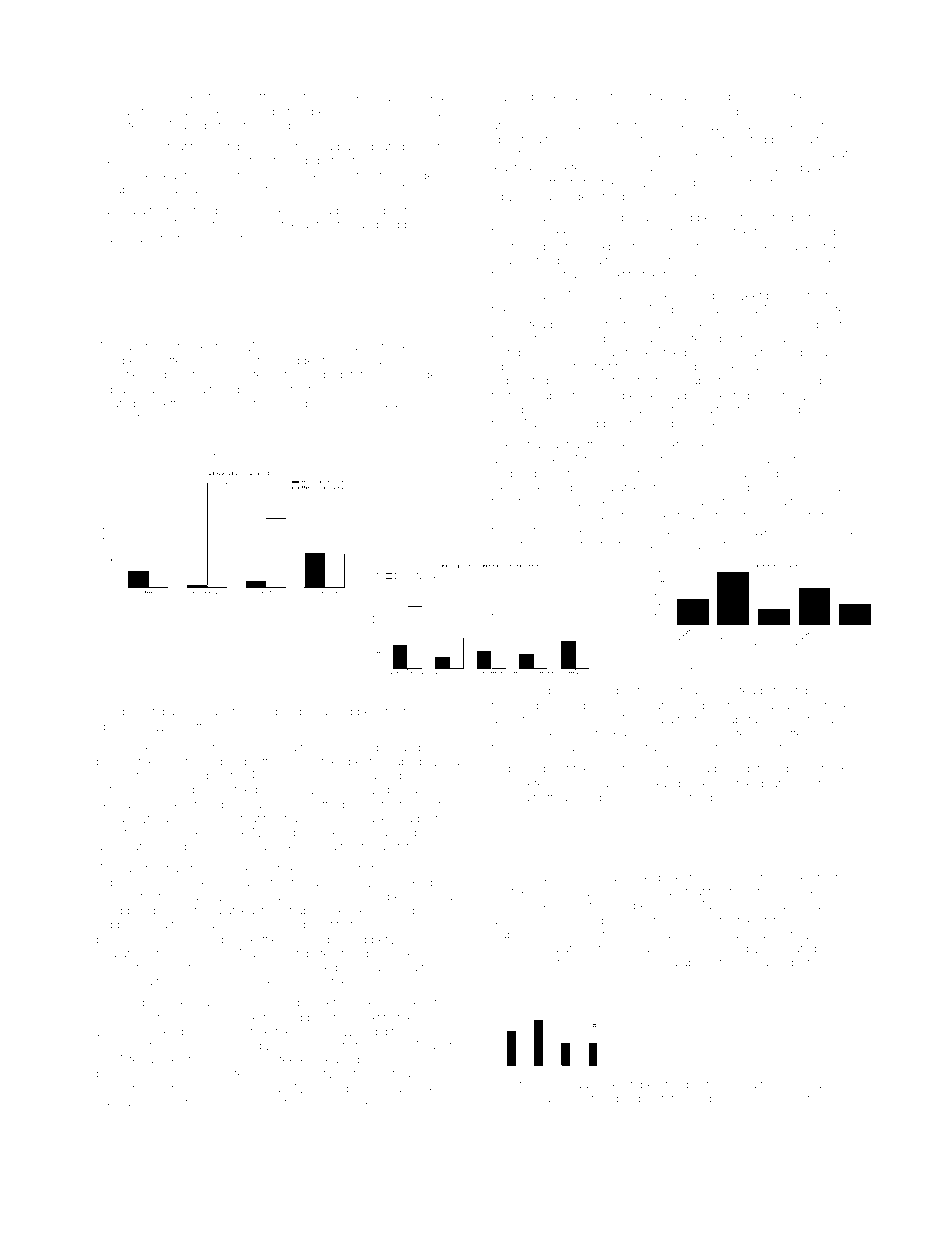 The width and height of the image is (952, 1233). What do you see at coordinates (512, 262) in the image?
I see `riparian` at bounding box center [512, 262].
